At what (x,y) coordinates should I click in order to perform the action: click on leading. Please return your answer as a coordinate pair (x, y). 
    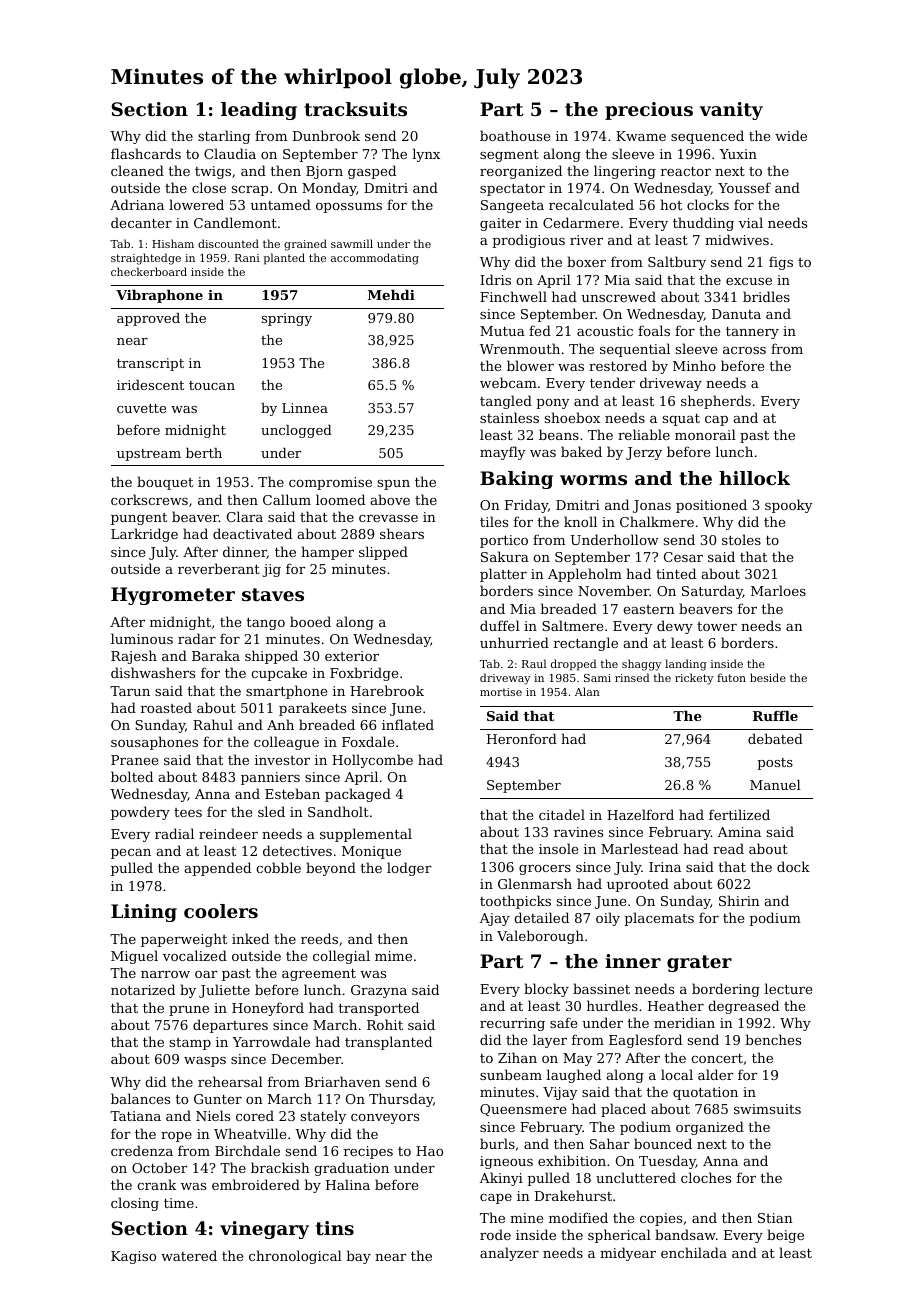
    Looking at the image, I should click on (259, 111).
